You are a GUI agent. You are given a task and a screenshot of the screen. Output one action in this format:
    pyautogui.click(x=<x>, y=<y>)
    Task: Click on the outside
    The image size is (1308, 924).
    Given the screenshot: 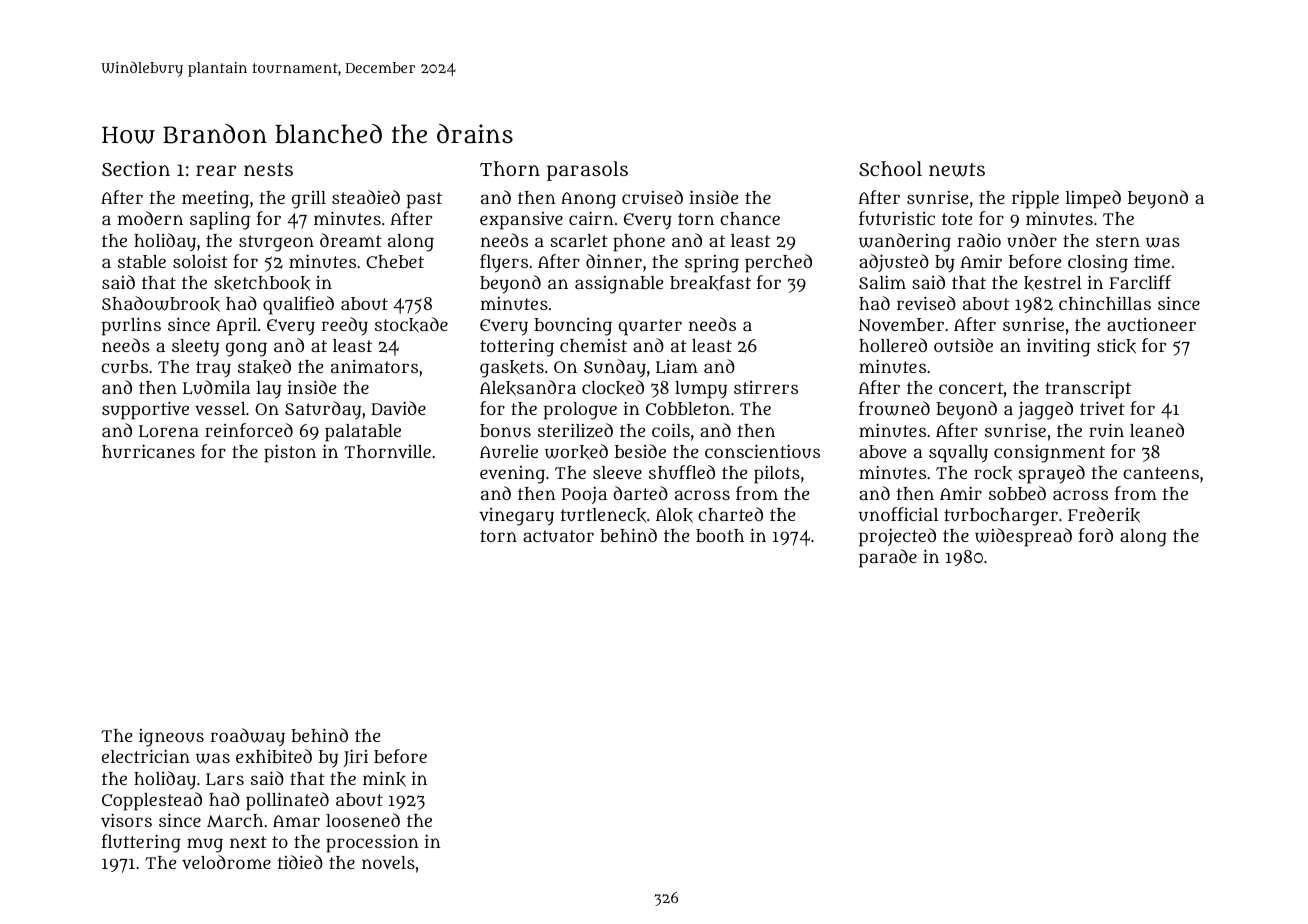 What is the action you would take?
    pyautogui.click(x=963, y=345)
